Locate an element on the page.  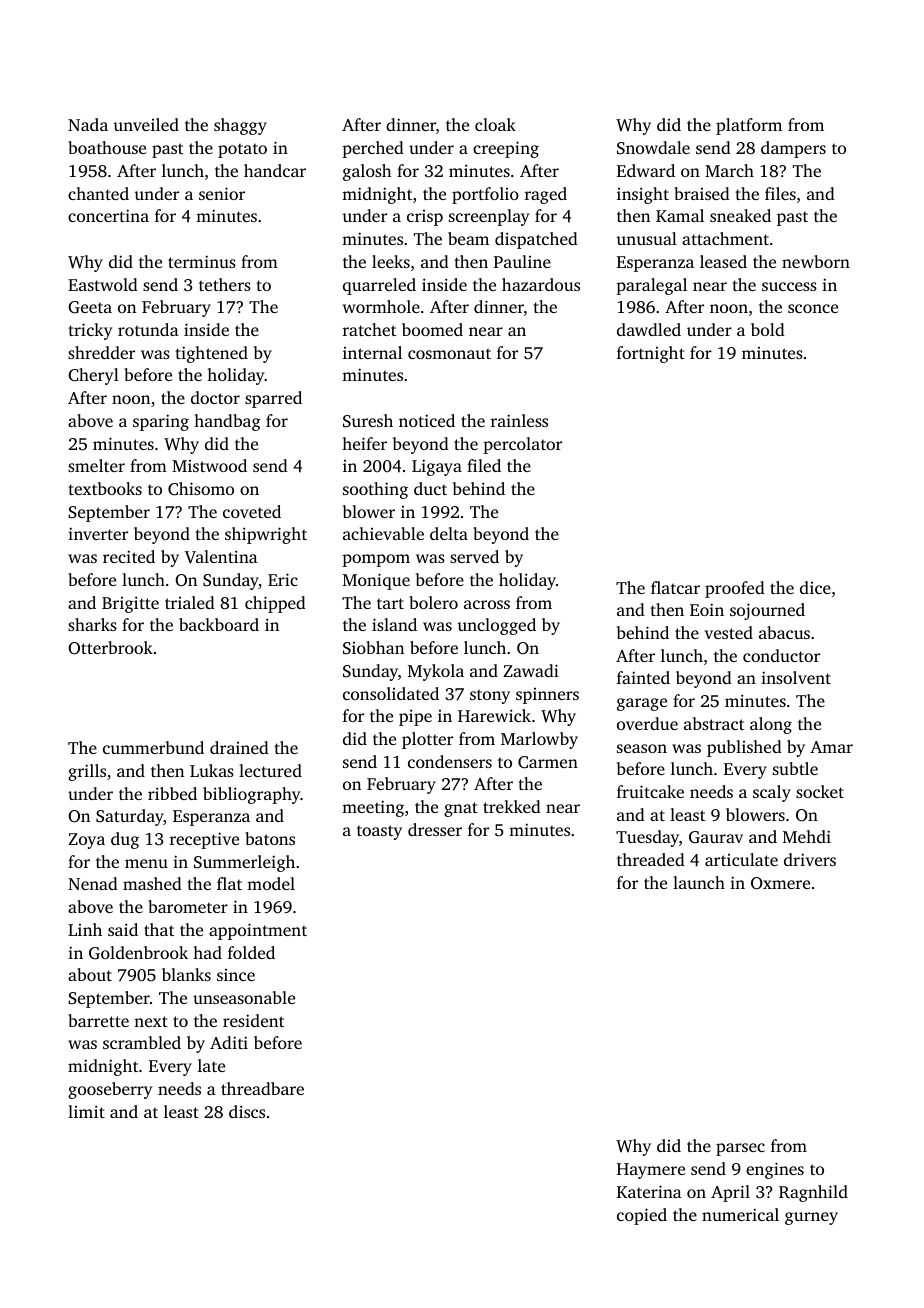
Valentina is located at coordinates (221, 557).
